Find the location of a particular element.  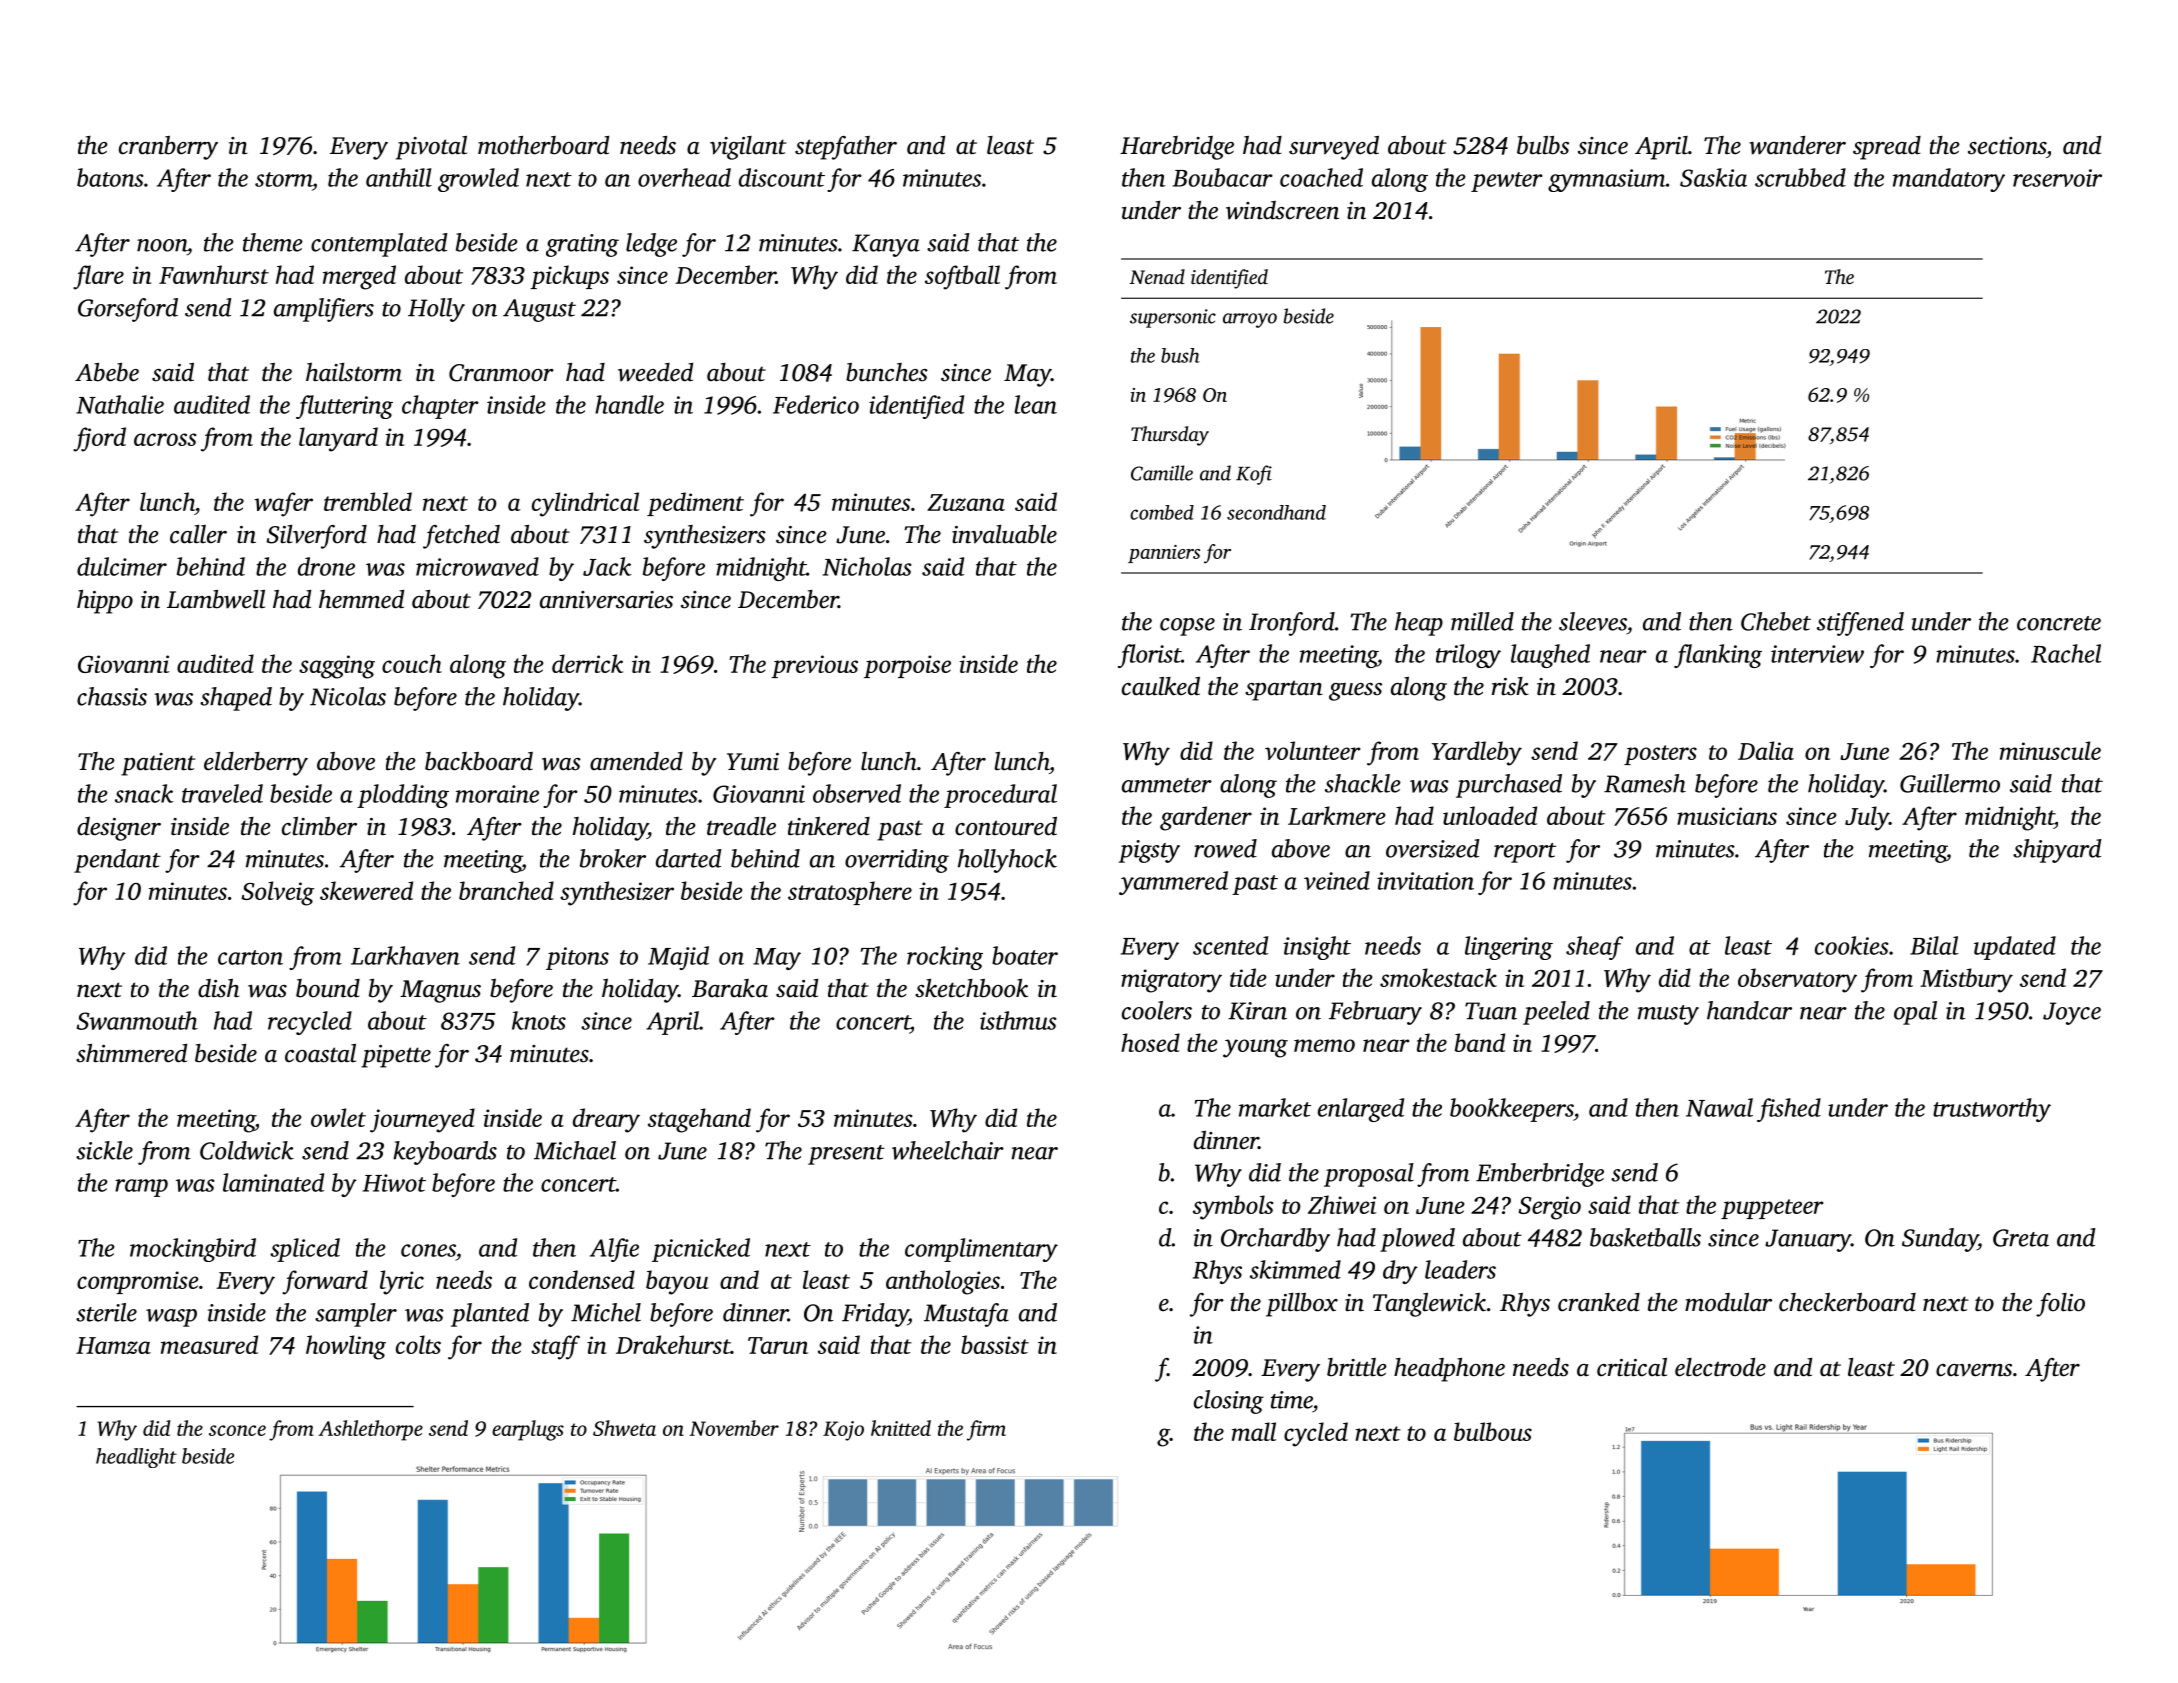

earplugs is located at coordinates (528, 1430).
